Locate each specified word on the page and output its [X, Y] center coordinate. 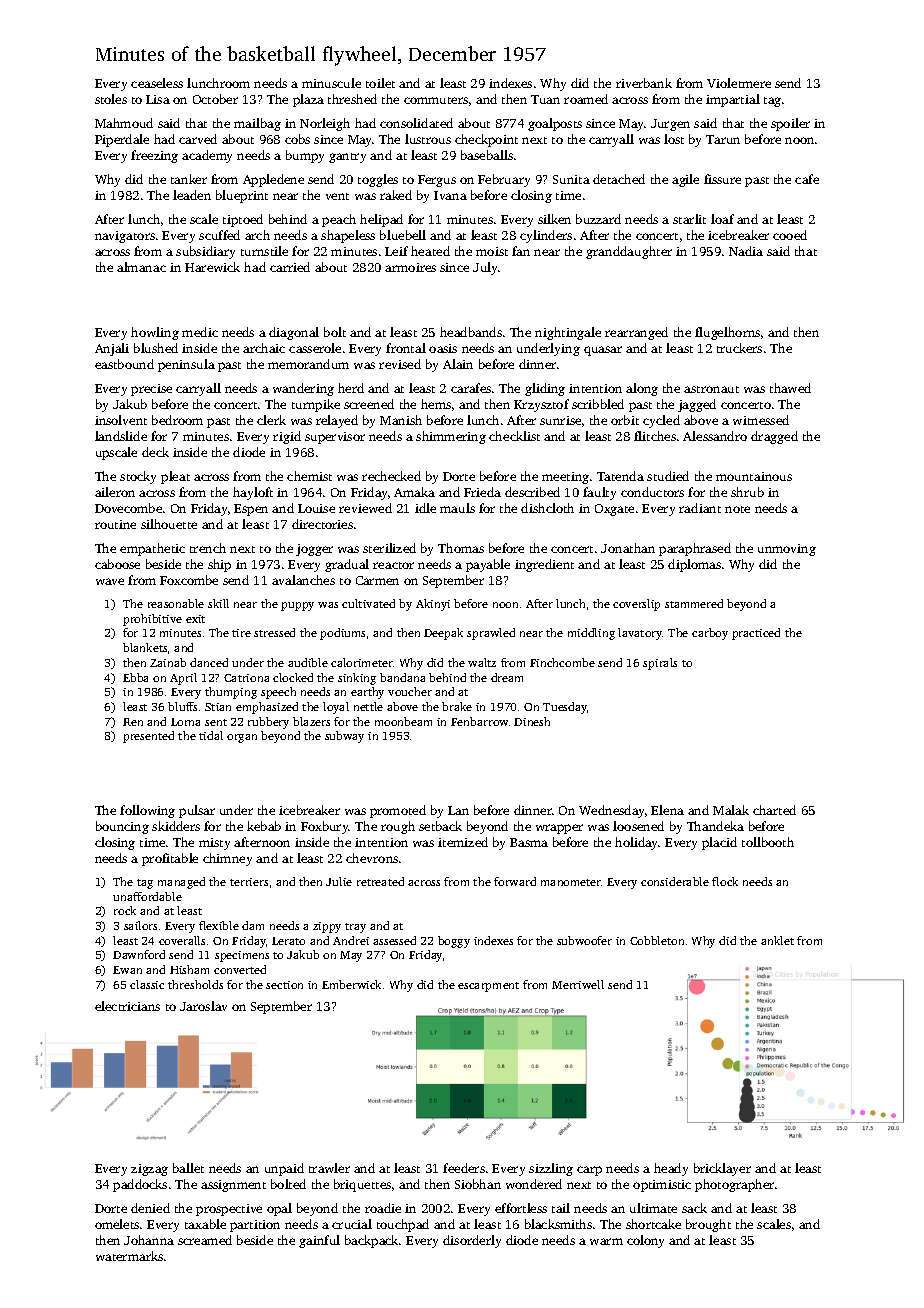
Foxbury [325, 827]
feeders [464, 1168]
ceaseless [157, 83]
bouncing [122, 827]
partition [255, 1226]
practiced [756, 634]
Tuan [545, 99]
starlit [689, 219]
